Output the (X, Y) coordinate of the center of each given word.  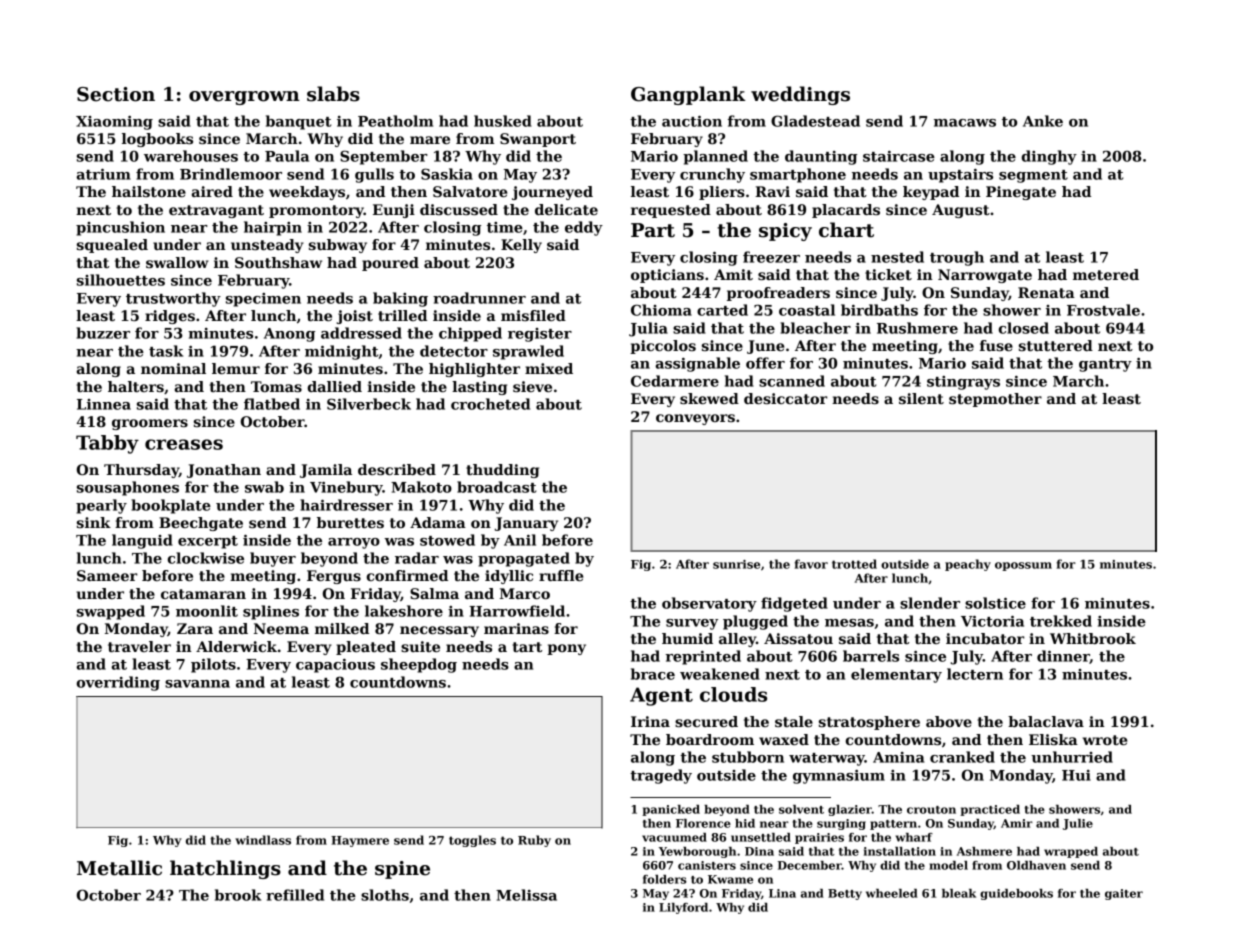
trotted (854, 564)
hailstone (149, 191)
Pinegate (1021, 193)
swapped (111, 612)
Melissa (526, 895)
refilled (295, 895)
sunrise (736, 564)
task (166, 351)
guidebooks (1016, 894)
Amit (733, 274)
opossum (1023, 566)
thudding (502, 471)
